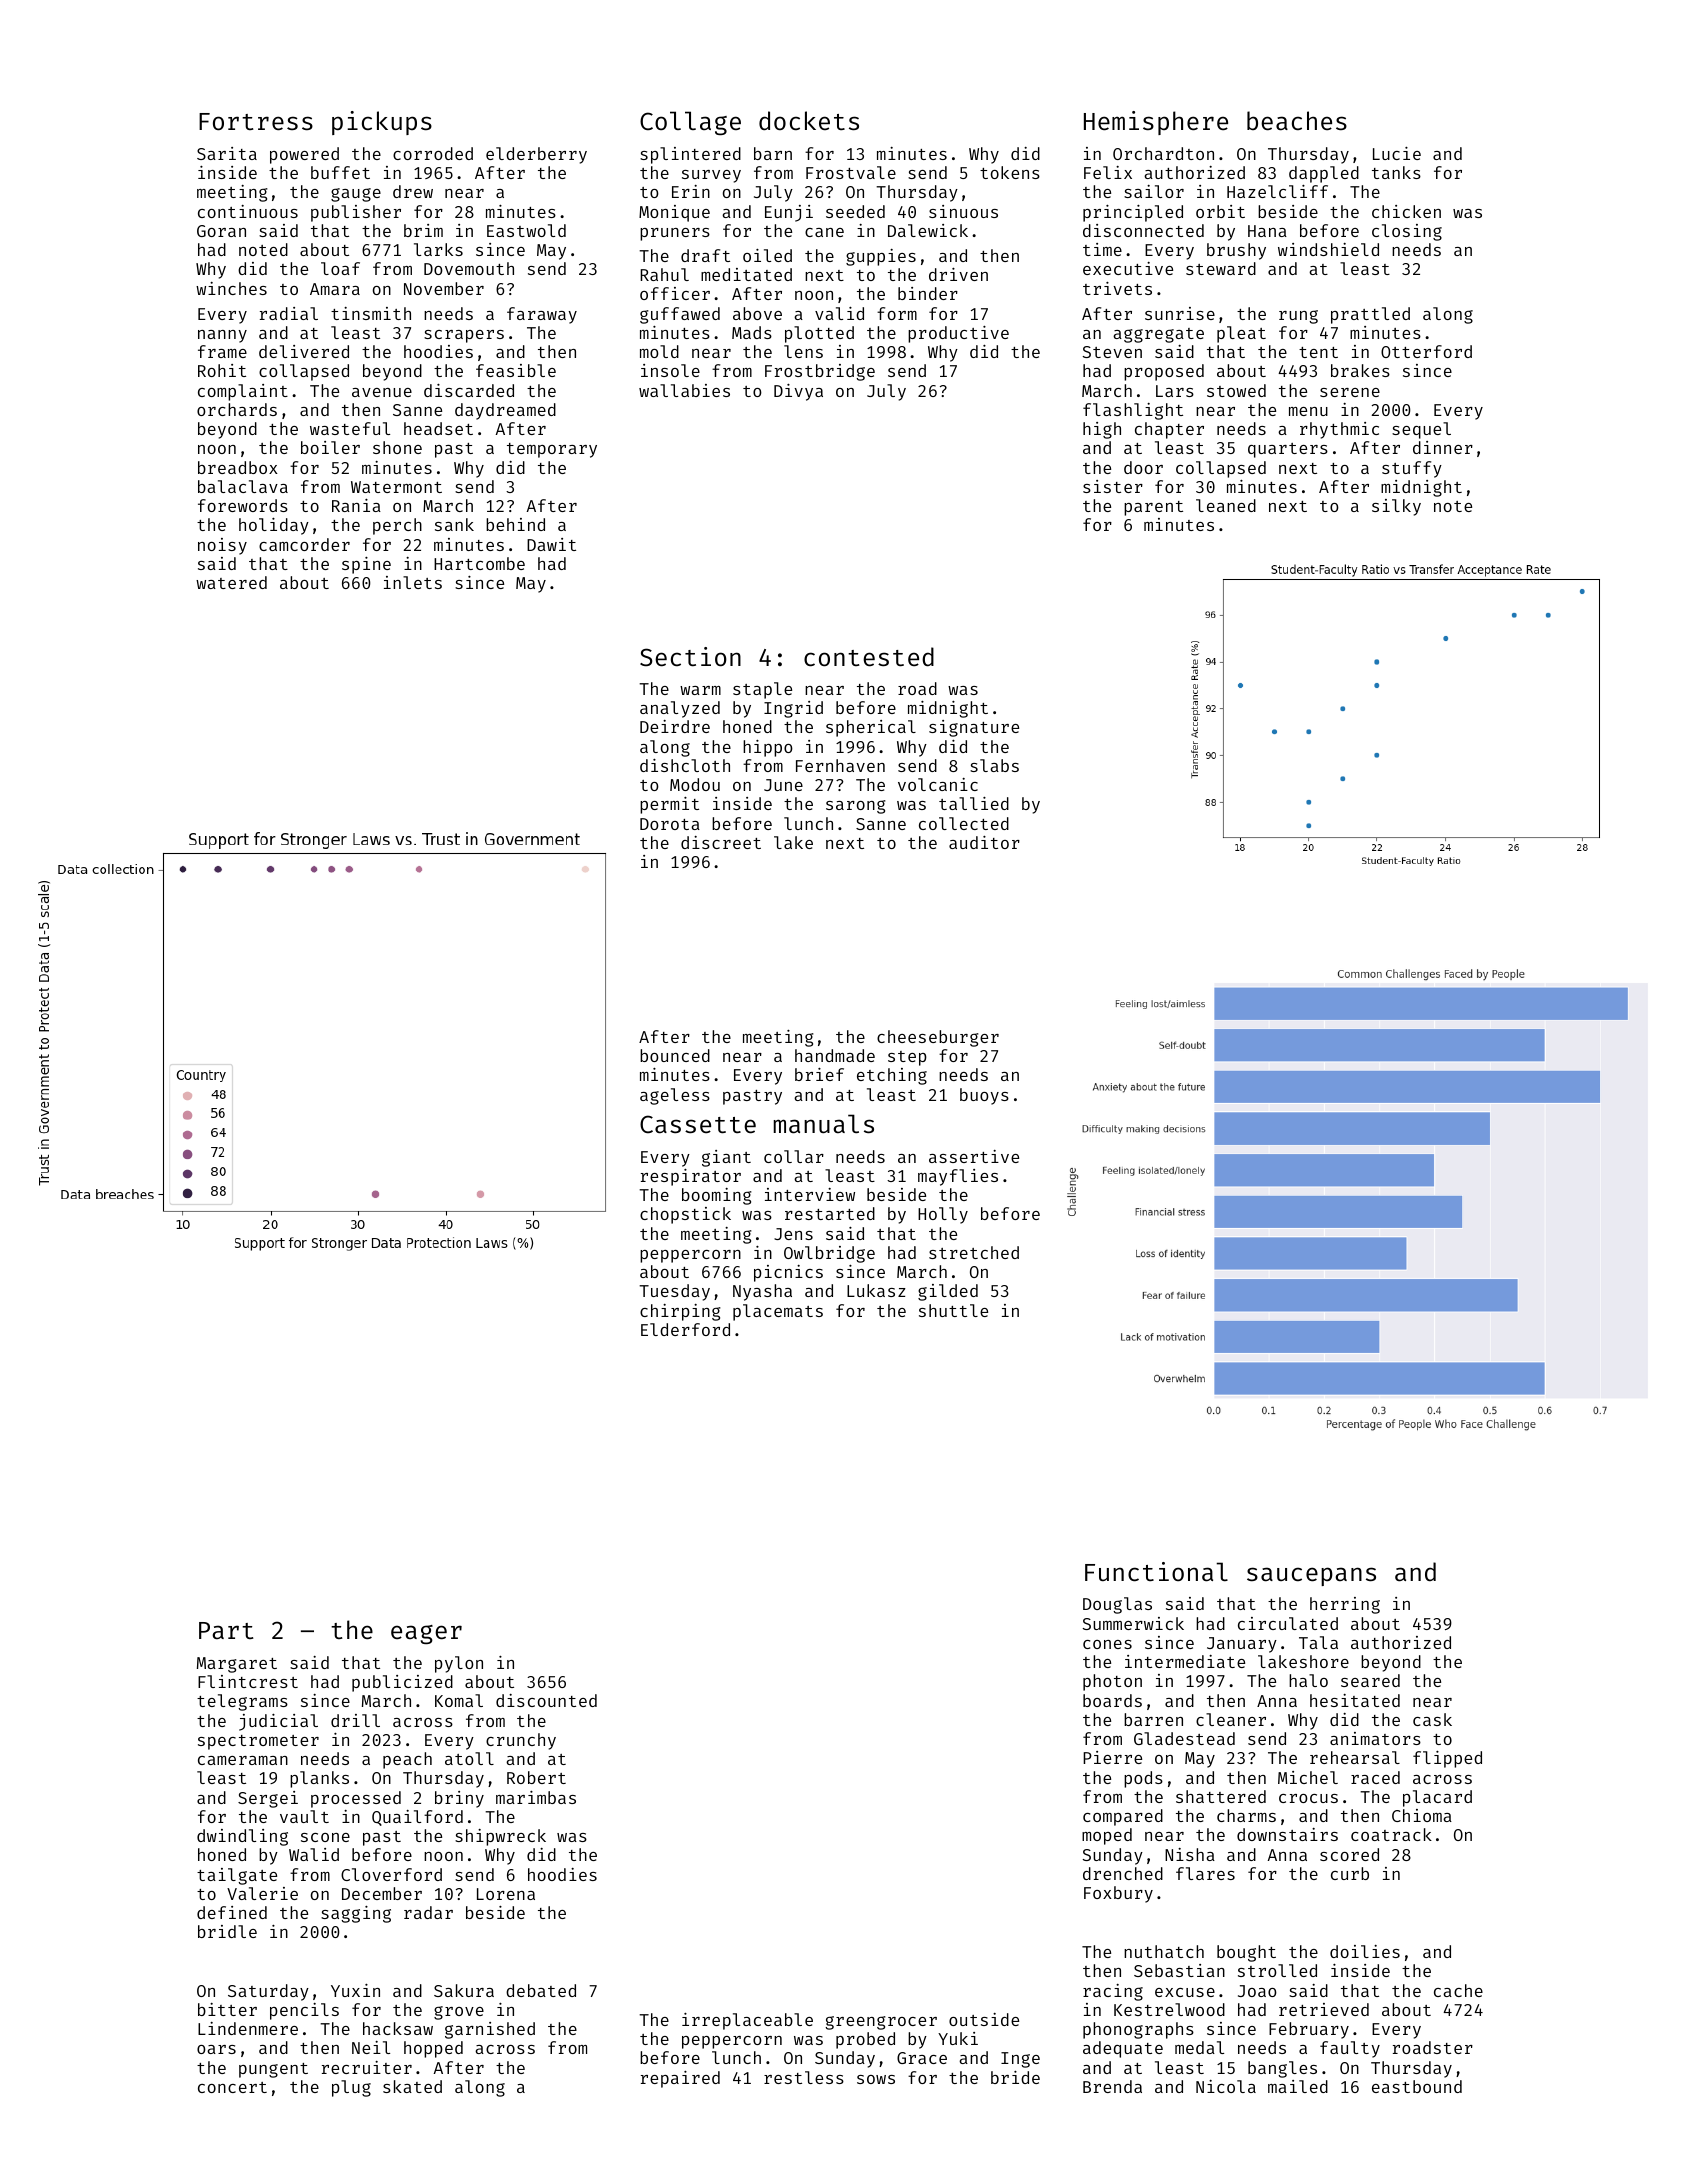 The image size is (1683, 2178). What do you see at coordinates (675, 1055) in the screenshot?
I see `bounced` at bounding box center [675, 1055].
